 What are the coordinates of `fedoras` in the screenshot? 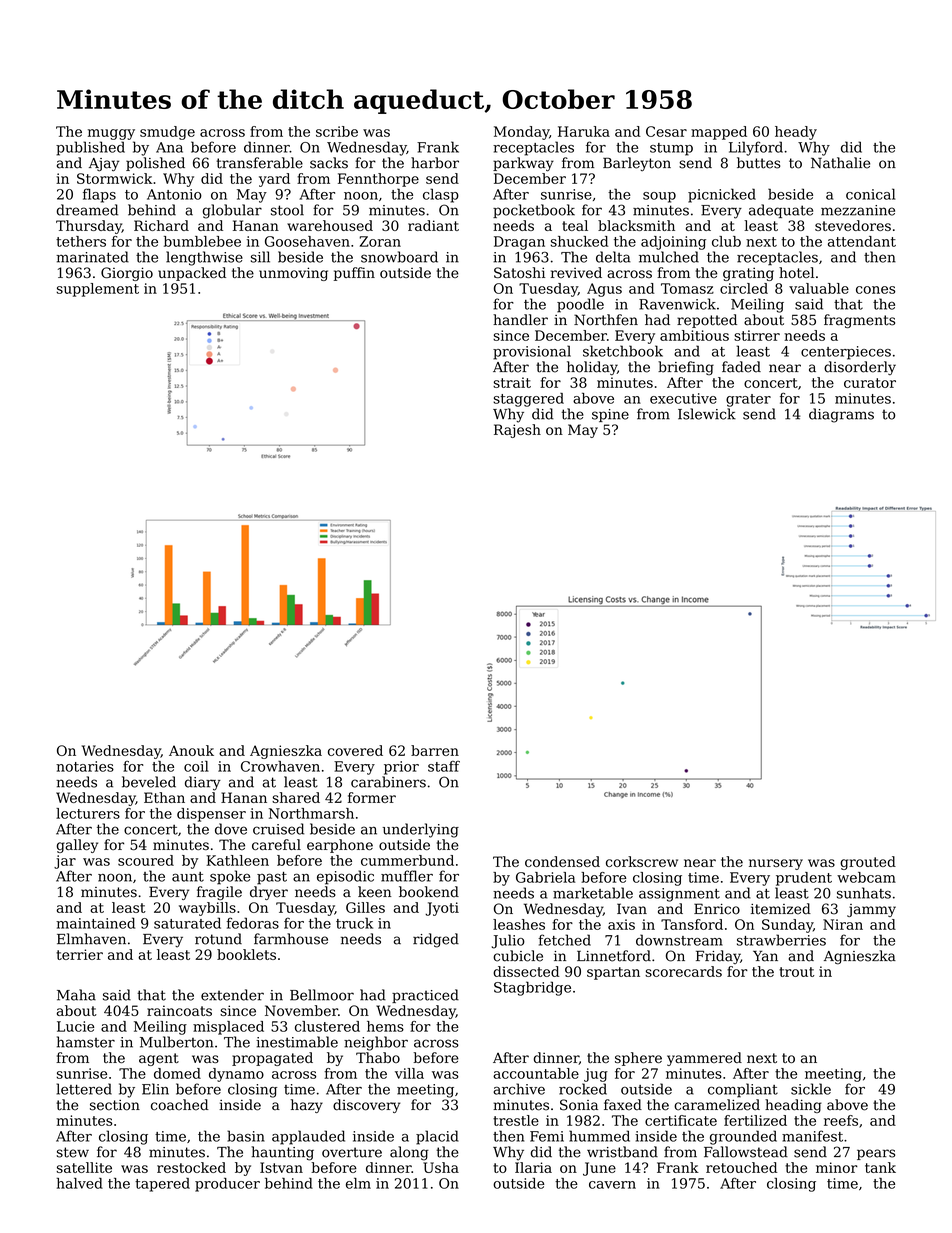 It's located at (253, 923).
